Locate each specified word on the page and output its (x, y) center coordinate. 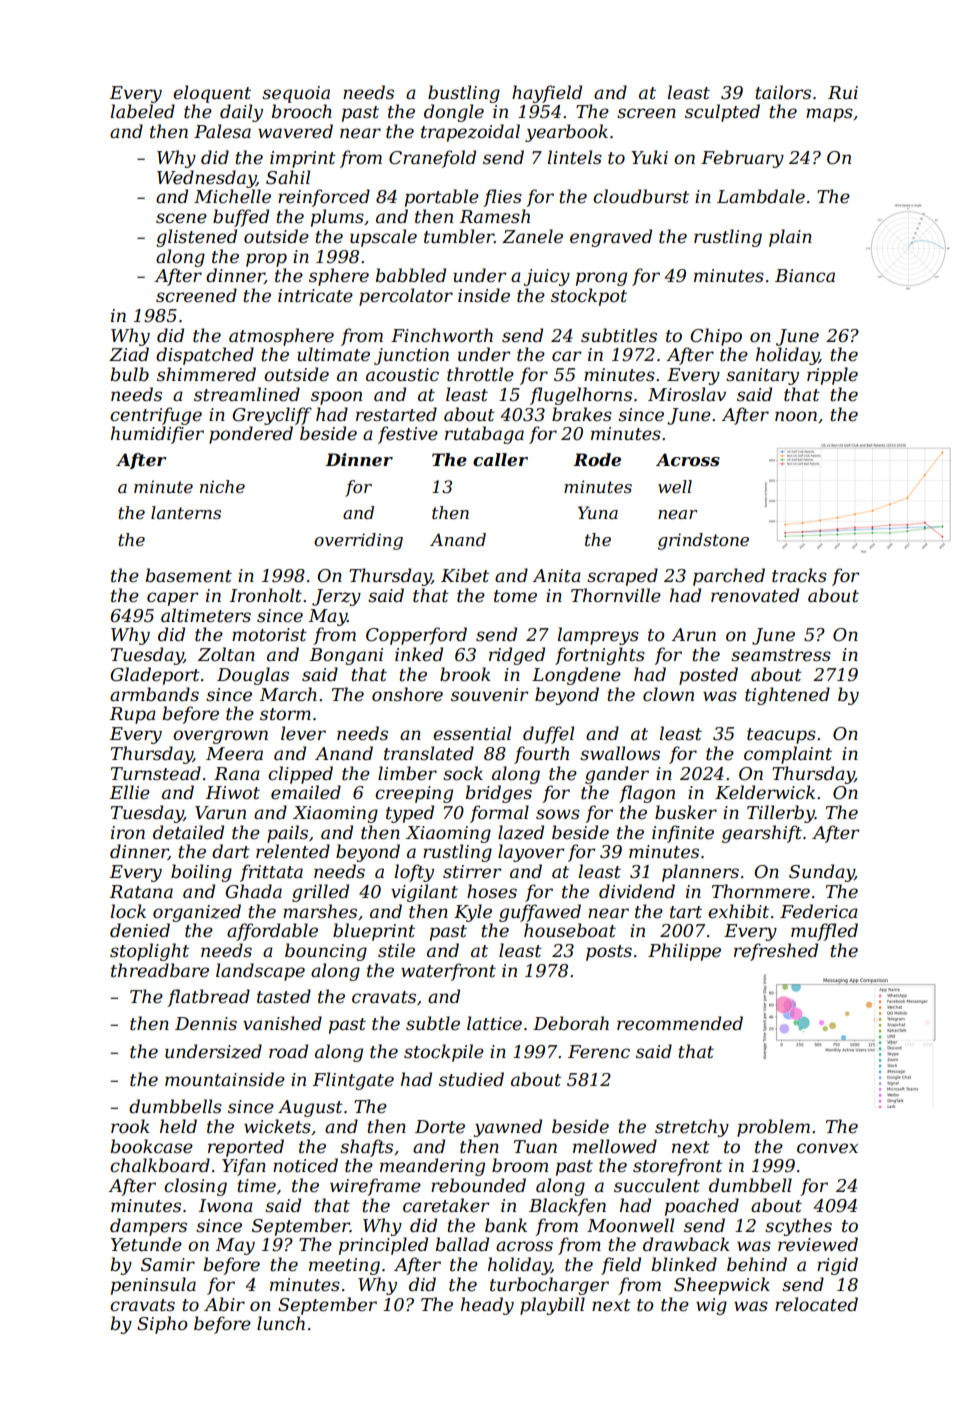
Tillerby (781, 814)
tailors (783, 92)
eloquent (212, 94)
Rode (597, 459)
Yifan (244, 1167)
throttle (480, 374)
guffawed (540, 913)
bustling (464, 94)
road (288, 1051)
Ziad (129, 354)
